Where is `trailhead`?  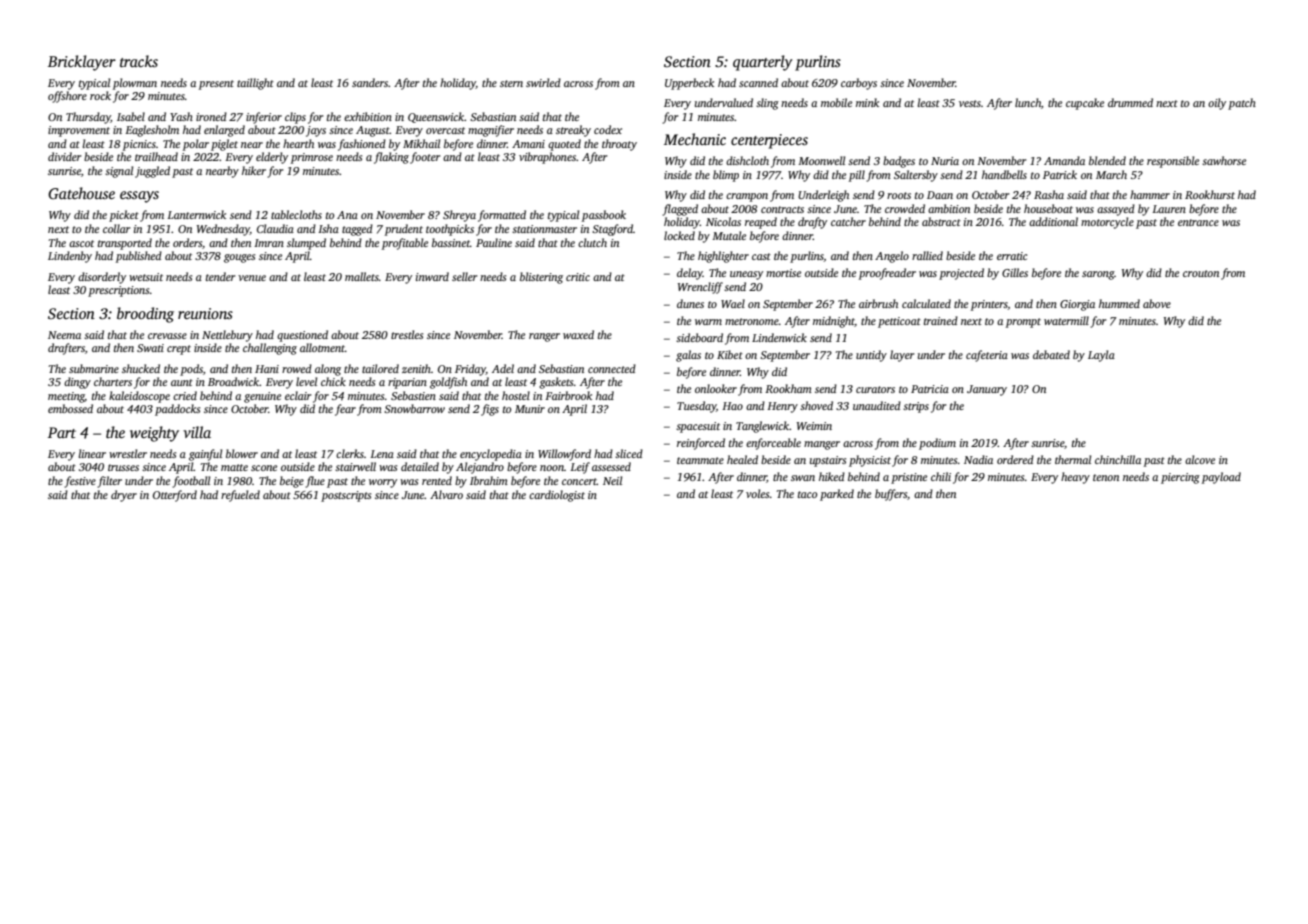 trailhead is located at coordinates (156, 156).
